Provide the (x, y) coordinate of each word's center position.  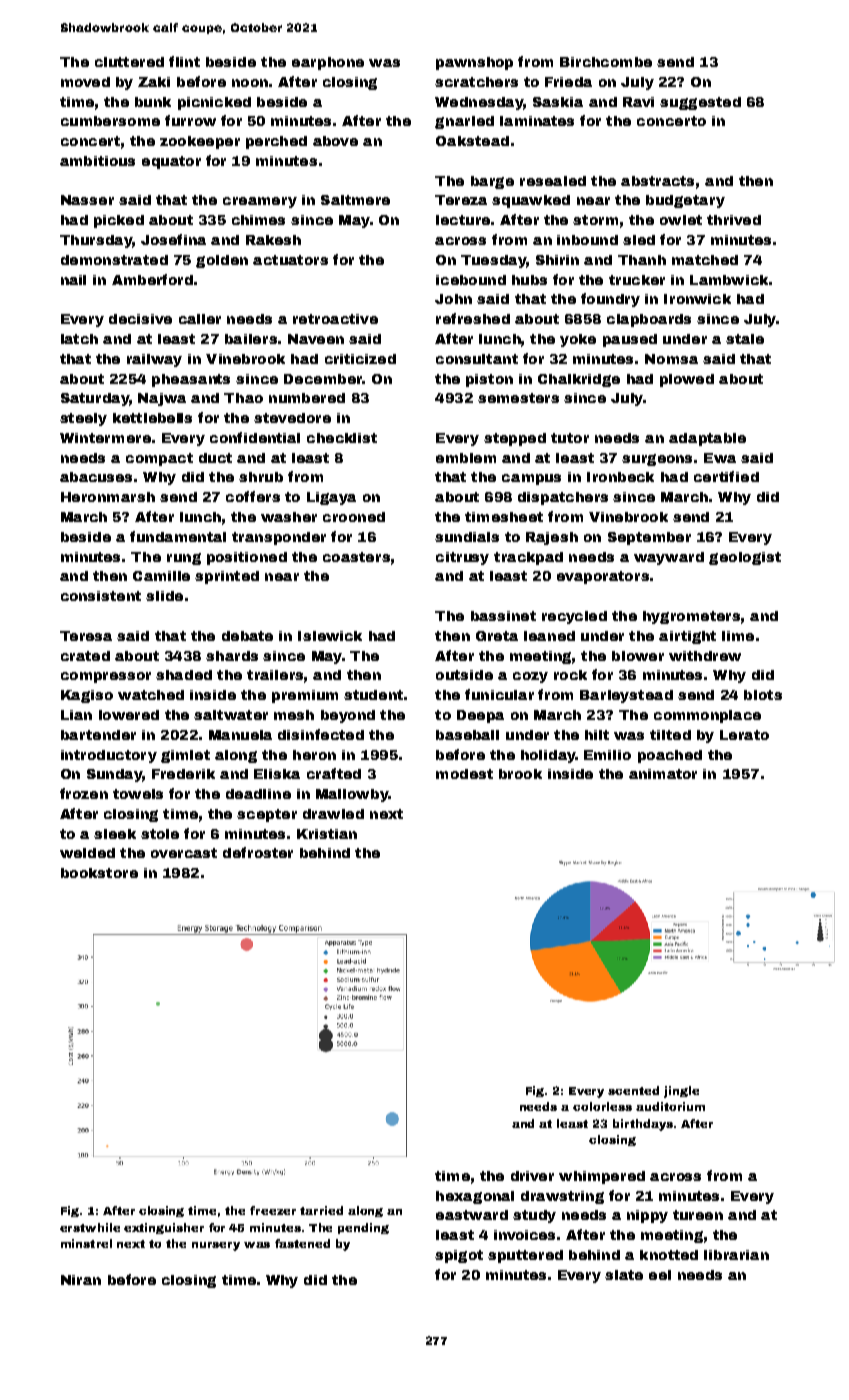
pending (363, 1228)
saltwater (231, 715)
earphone (328, 63)
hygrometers (691, 617)
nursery (216, 1246)
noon (250, 83)
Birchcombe (606, 62)
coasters (356, 557)
